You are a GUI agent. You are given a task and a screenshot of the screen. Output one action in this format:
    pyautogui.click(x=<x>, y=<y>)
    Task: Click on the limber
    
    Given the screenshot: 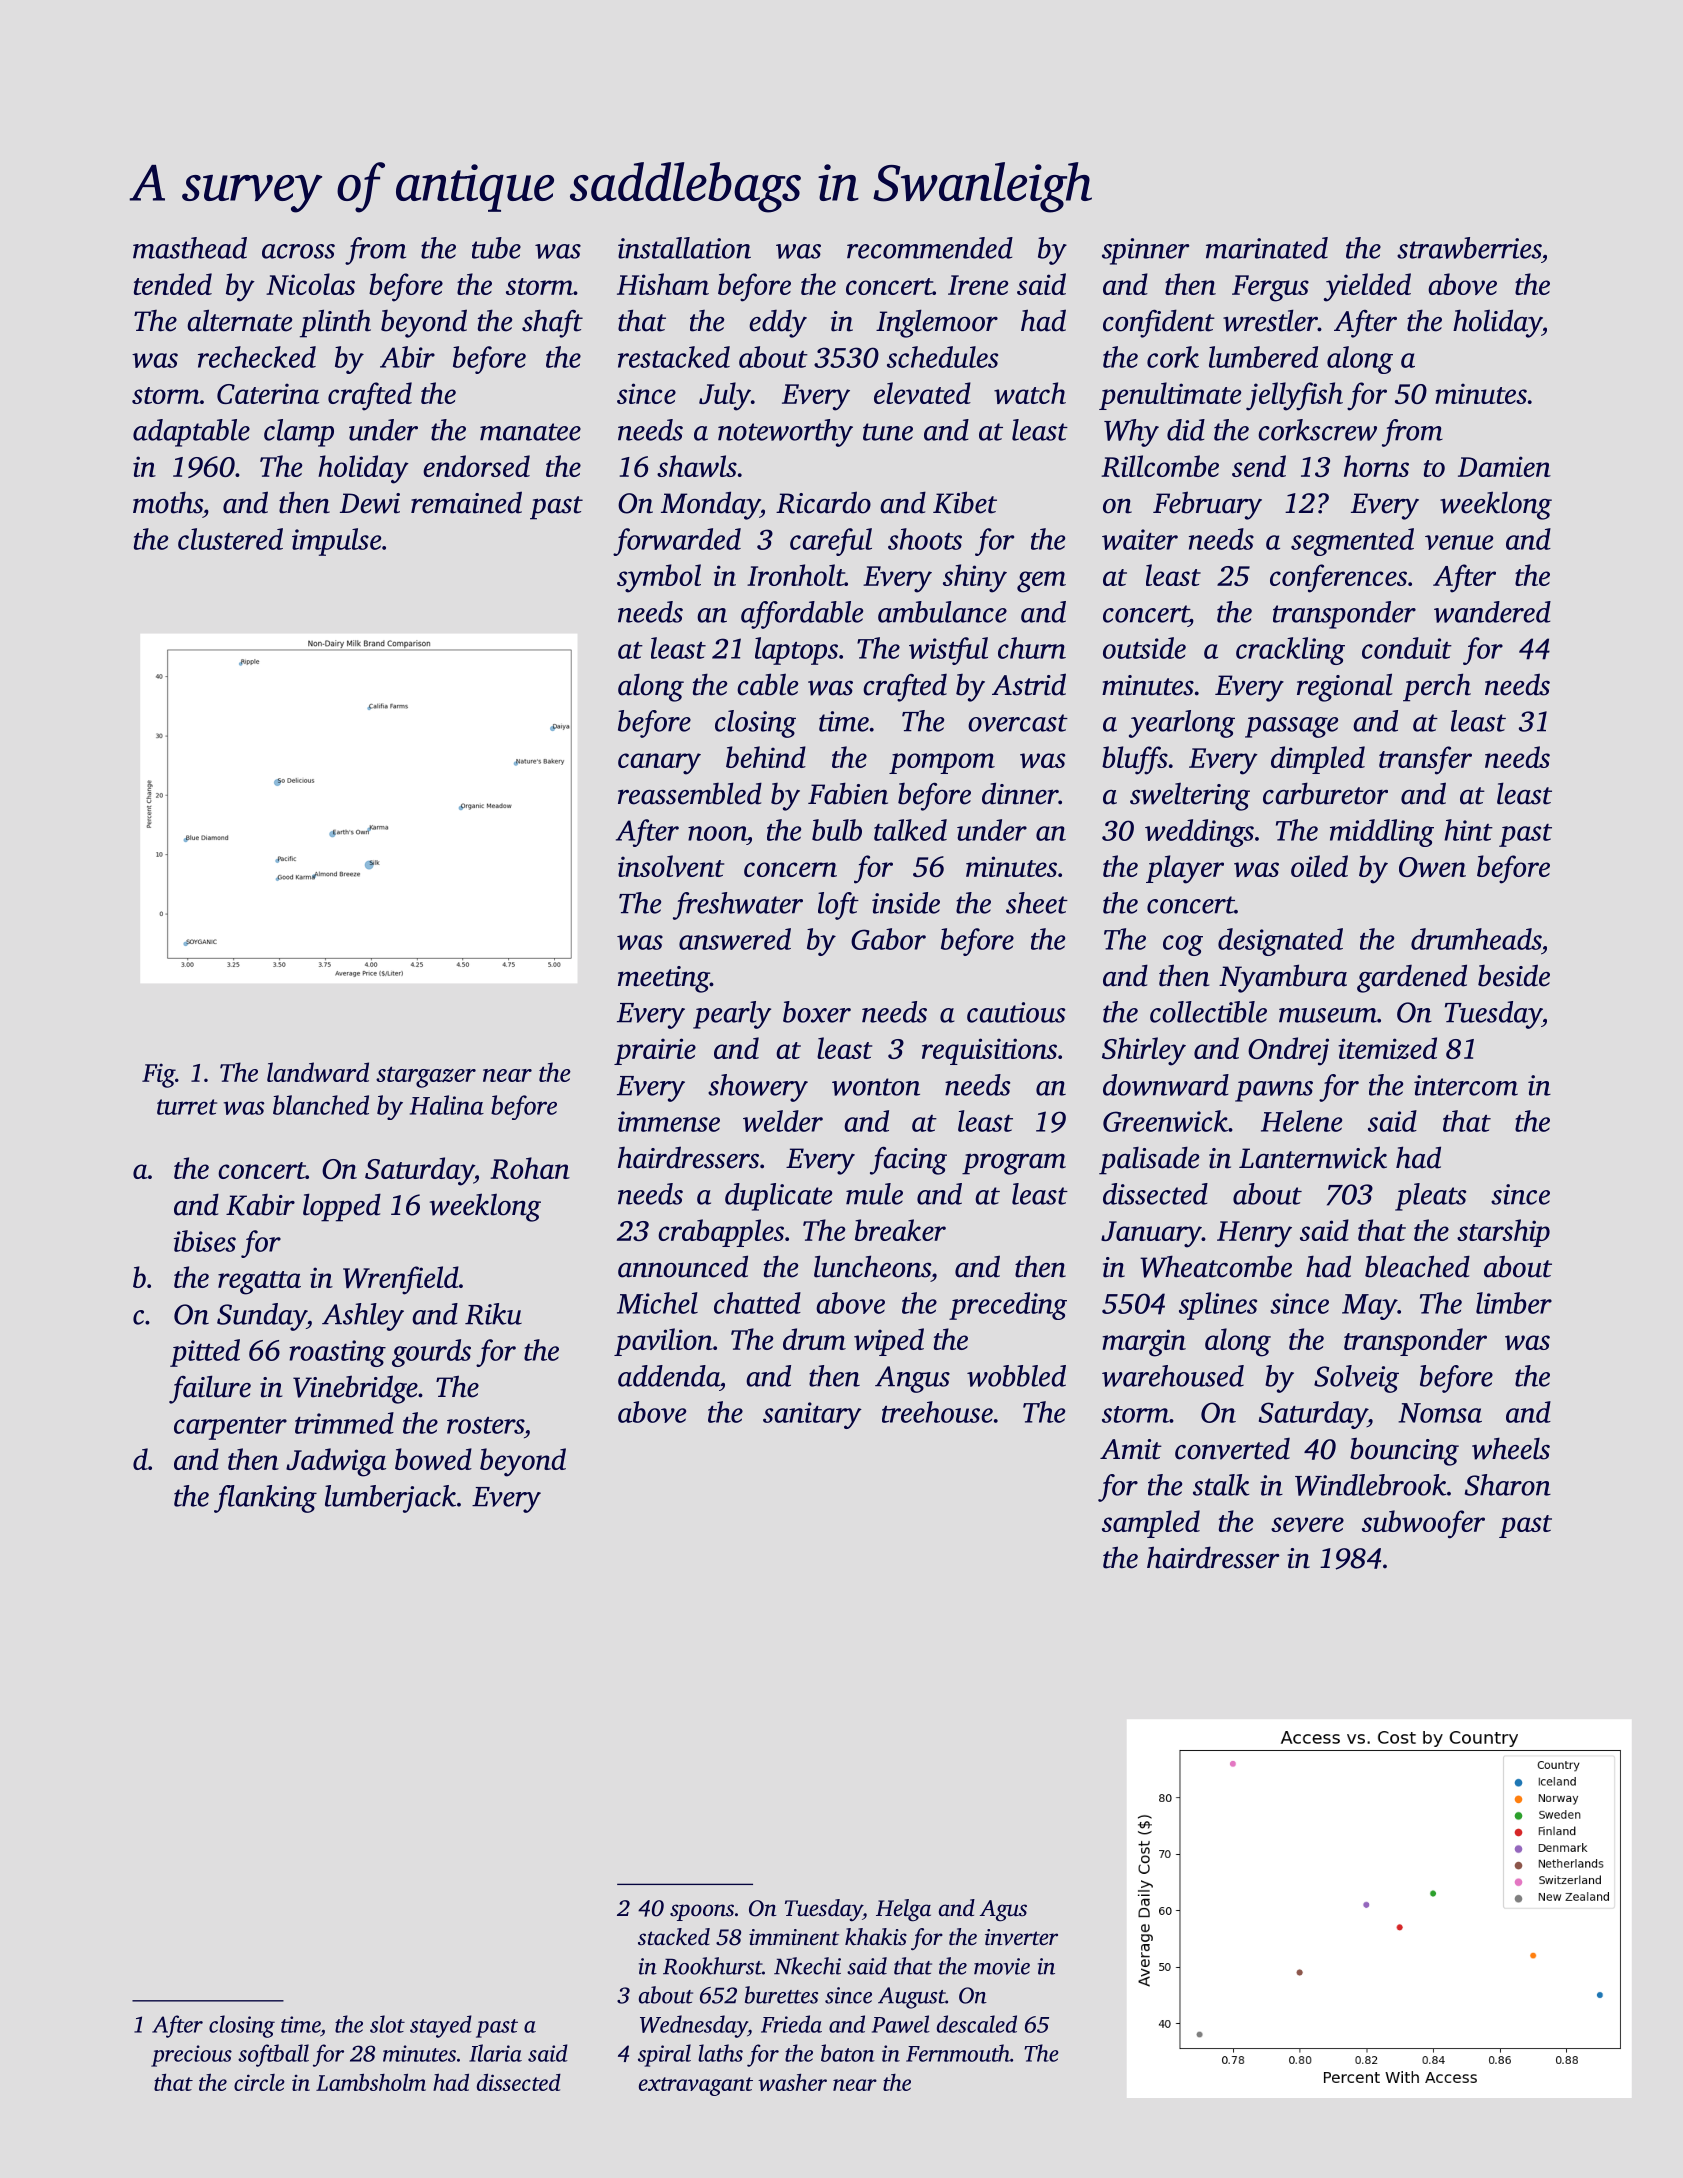 What is the action you would take?
    pyautogui.click(x=1514, y=1303)
